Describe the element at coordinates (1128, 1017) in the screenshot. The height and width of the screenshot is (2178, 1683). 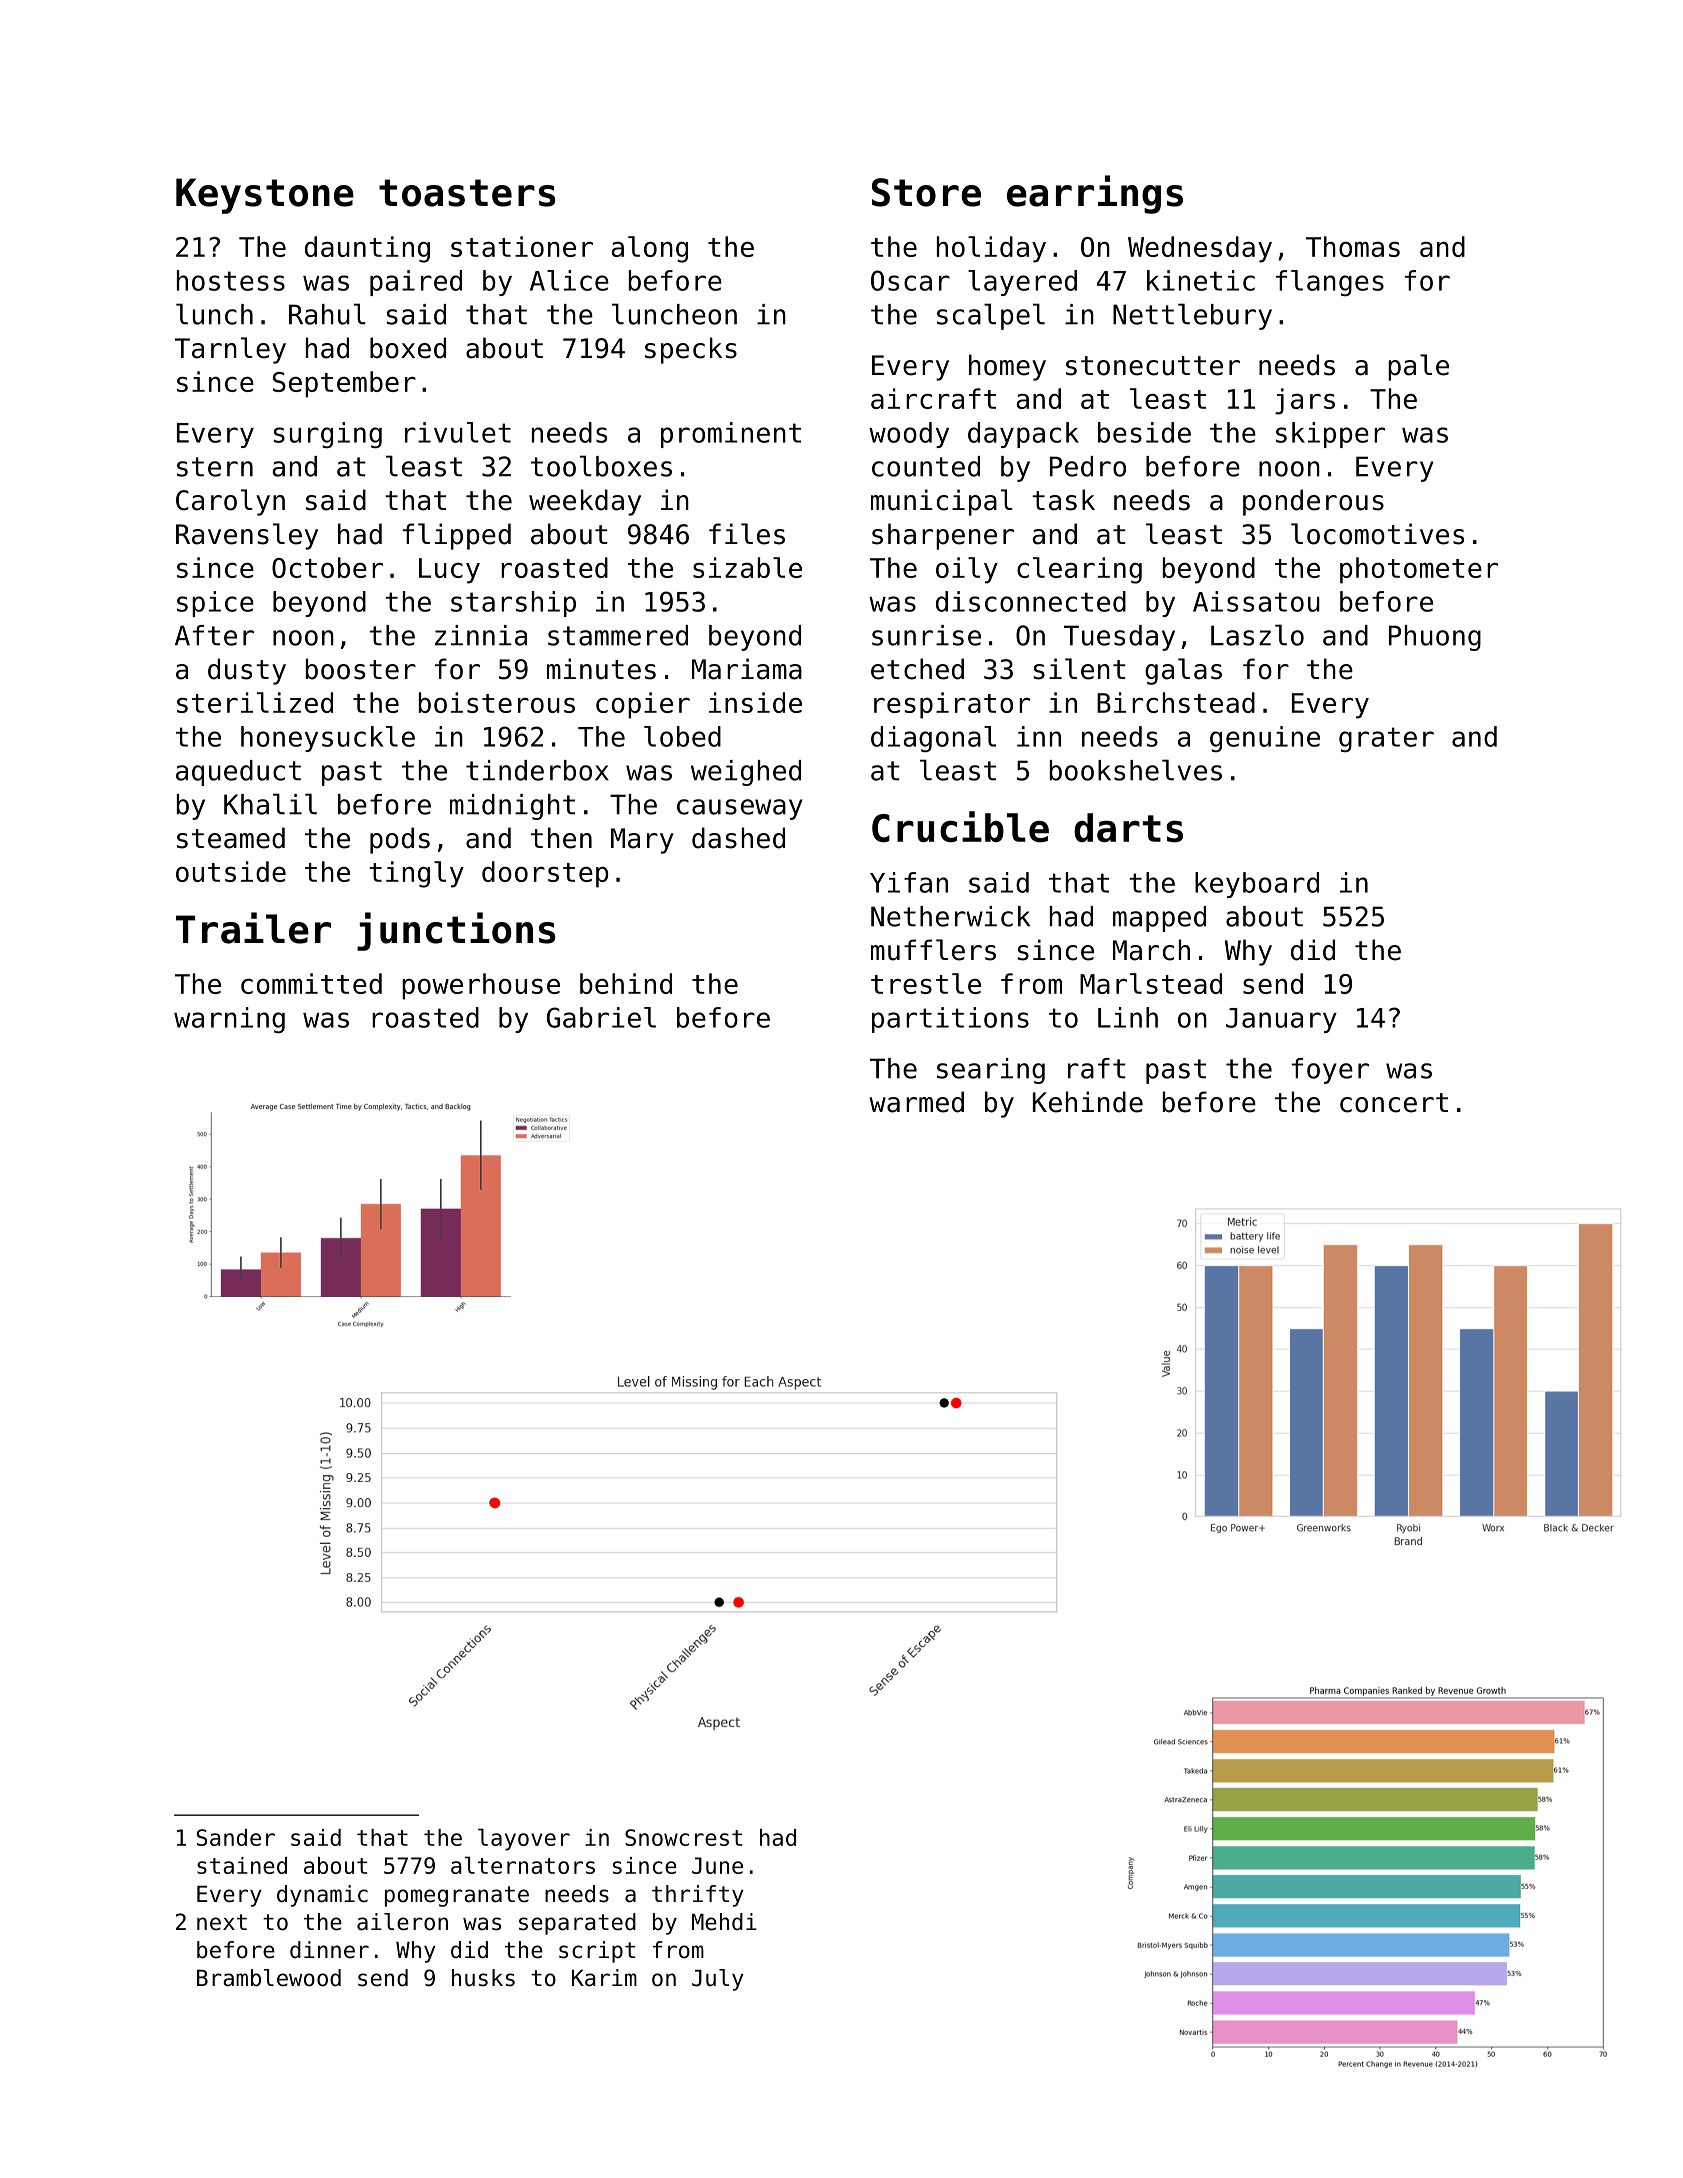
I see `Linh` at that location.
